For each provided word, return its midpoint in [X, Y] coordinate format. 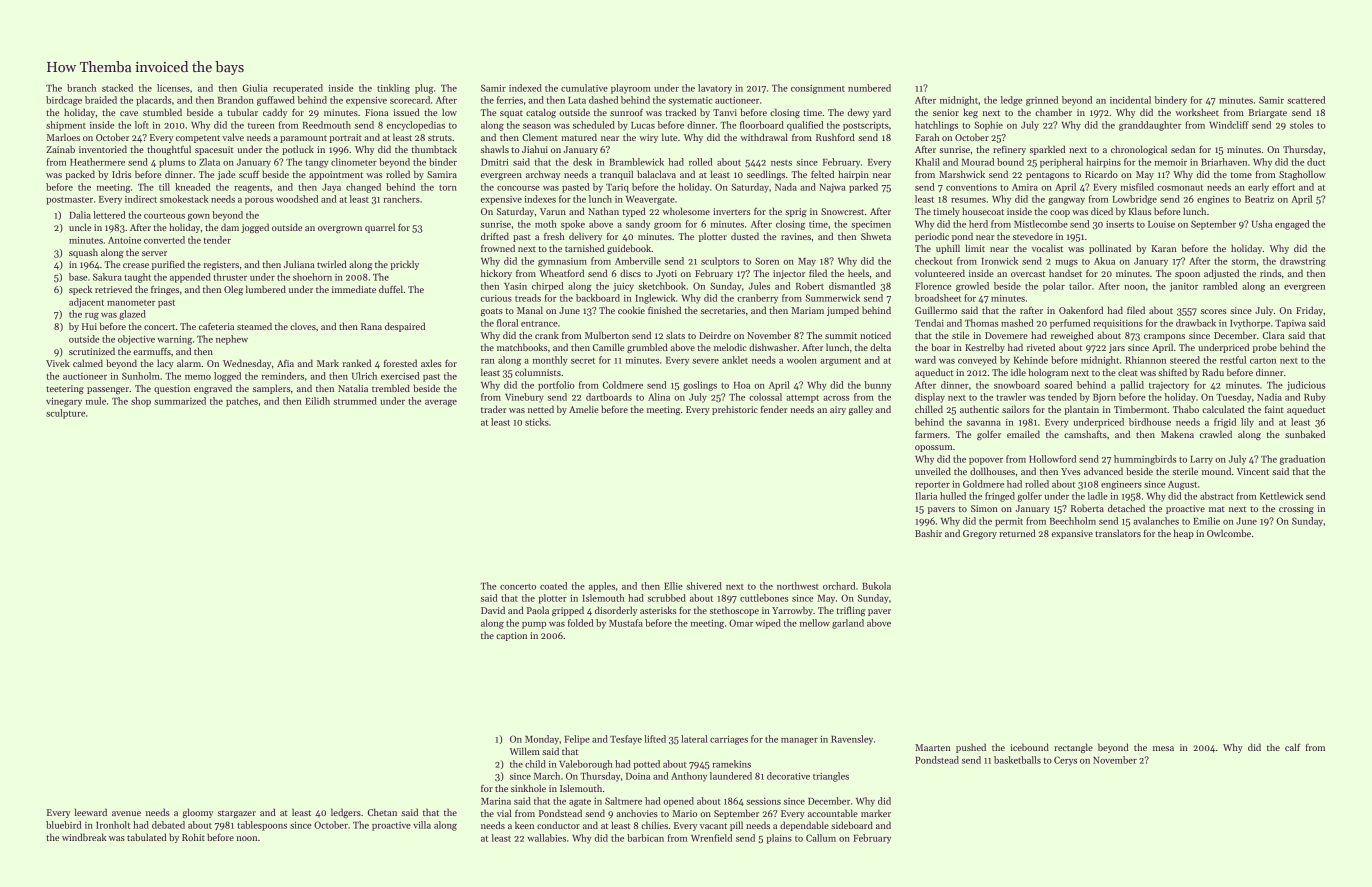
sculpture [66, 414]
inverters [731, 211]
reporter [932, 486]
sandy [638, 225]
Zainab [60, 149]
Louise [1161, 224]
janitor [1184, 287]
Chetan [382, 812]
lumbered [266, 289]
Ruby [1315, 398]
